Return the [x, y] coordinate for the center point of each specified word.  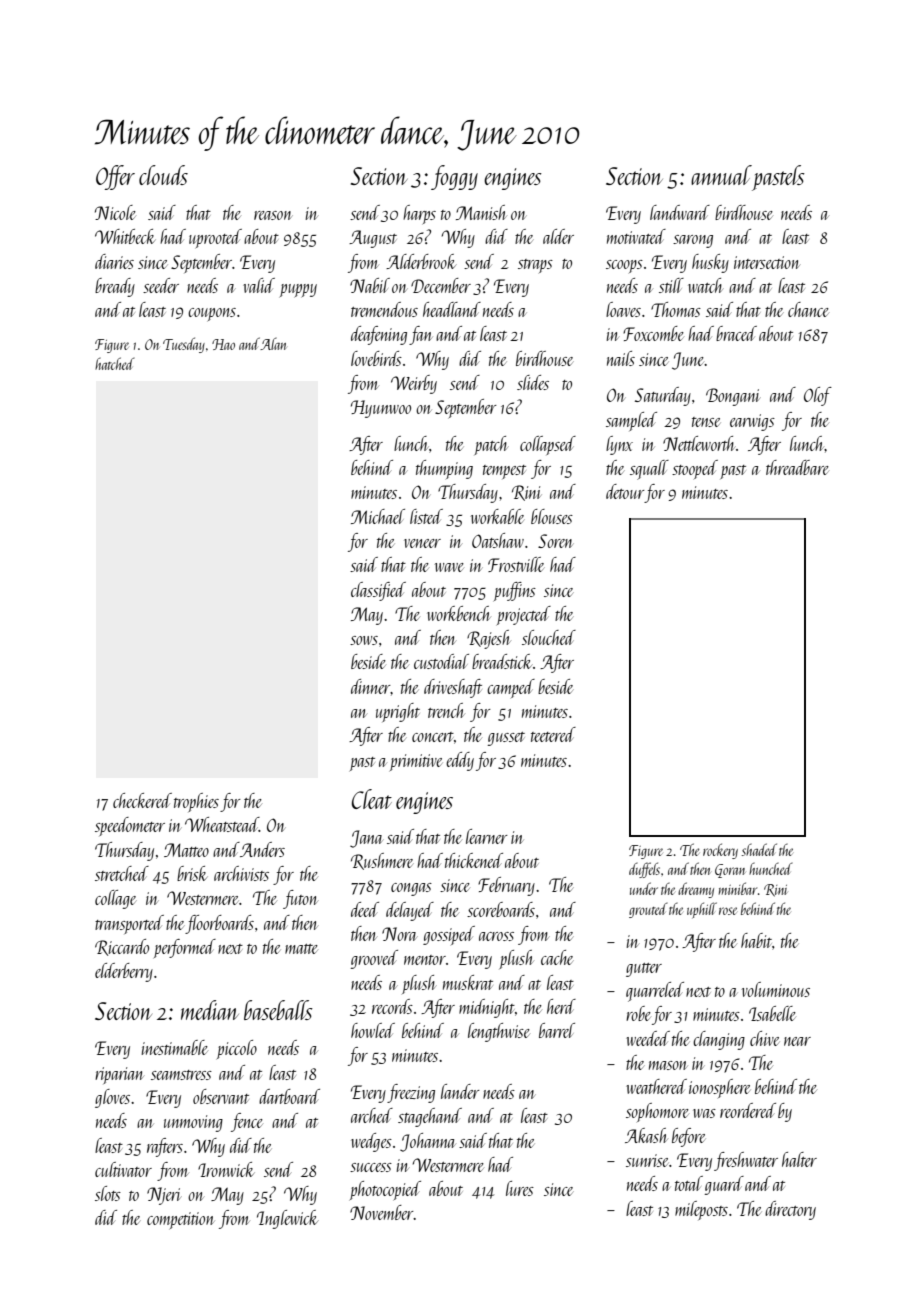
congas [411, 889]
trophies [196, 802]
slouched [549, 637]
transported [129, 924]
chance [808, 309]
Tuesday [184, 345]
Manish [481, 212]
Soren [555, 541]
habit [756, 940]
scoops [624, 266]
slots [108, 1193]
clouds [163, 175]
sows [364, 640]
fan [420, 335]
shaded [759, 849]
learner [487, 836]
